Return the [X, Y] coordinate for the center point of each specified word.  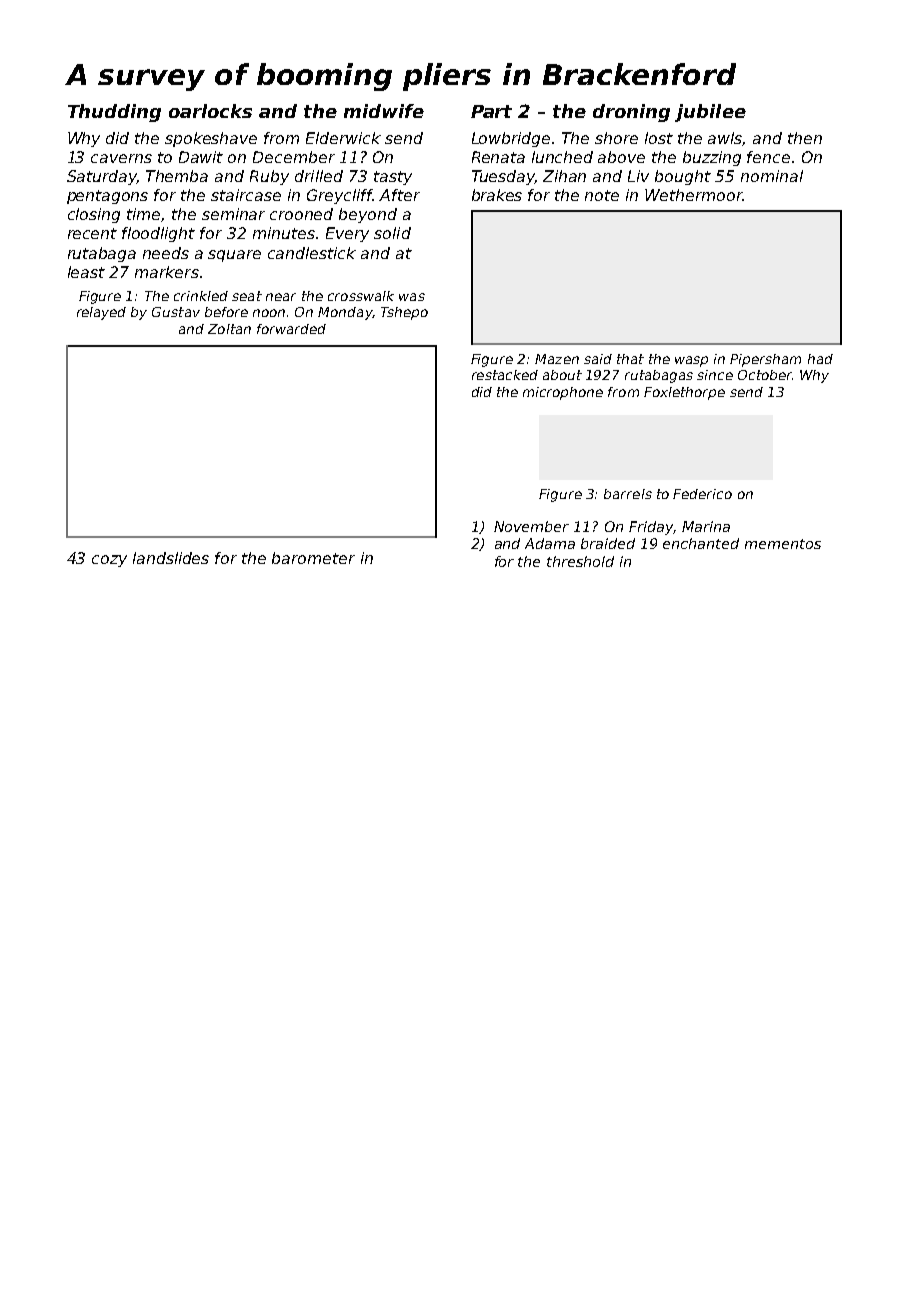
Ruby [269, 177]
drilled [319, 176]
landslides [171, 558]
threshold [580, 561]
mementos [783, 544]
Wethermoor [694, 195]
